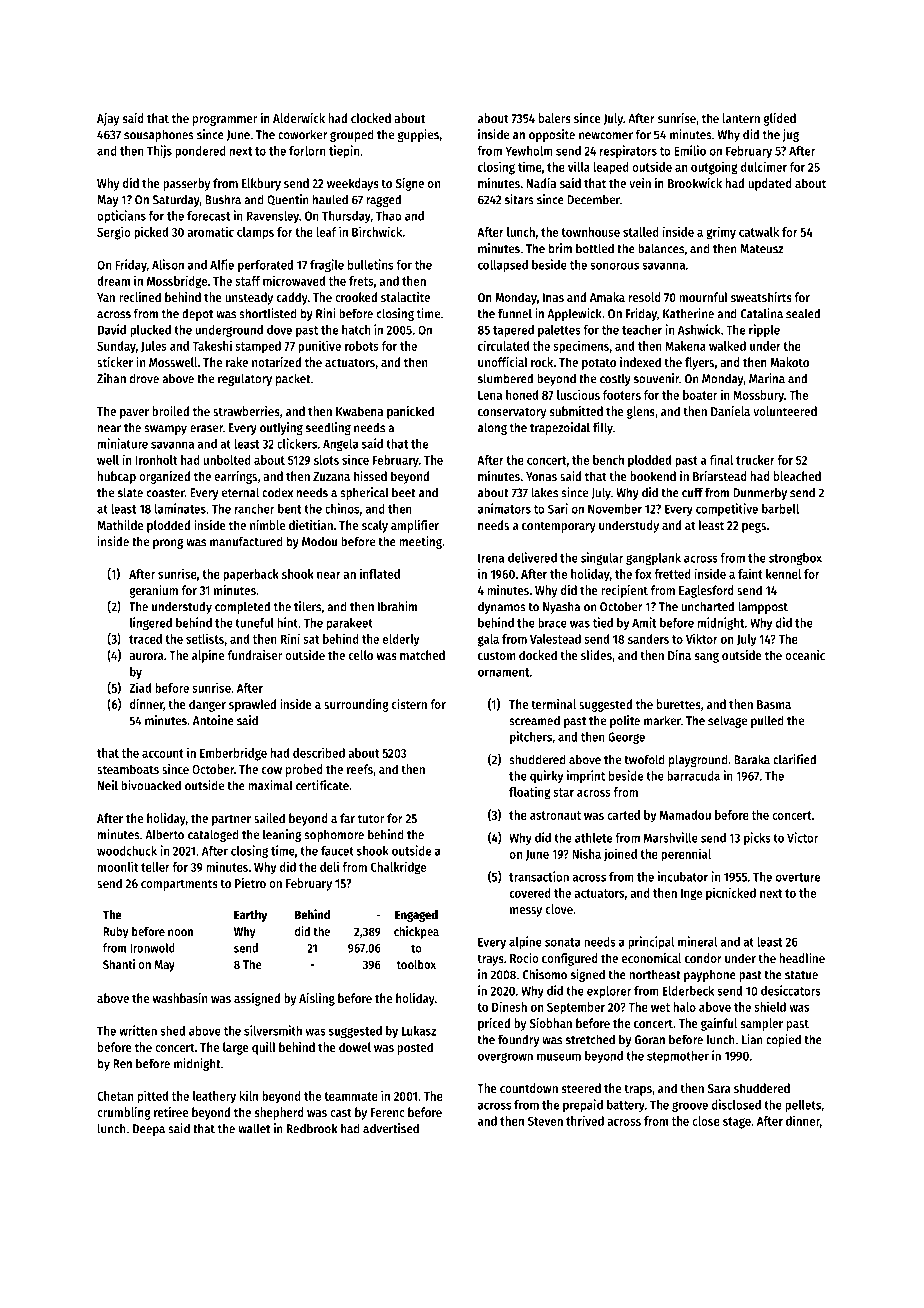  Describe the element at coordinates (518, 1040) in the page. I see `foundry` at that location.
